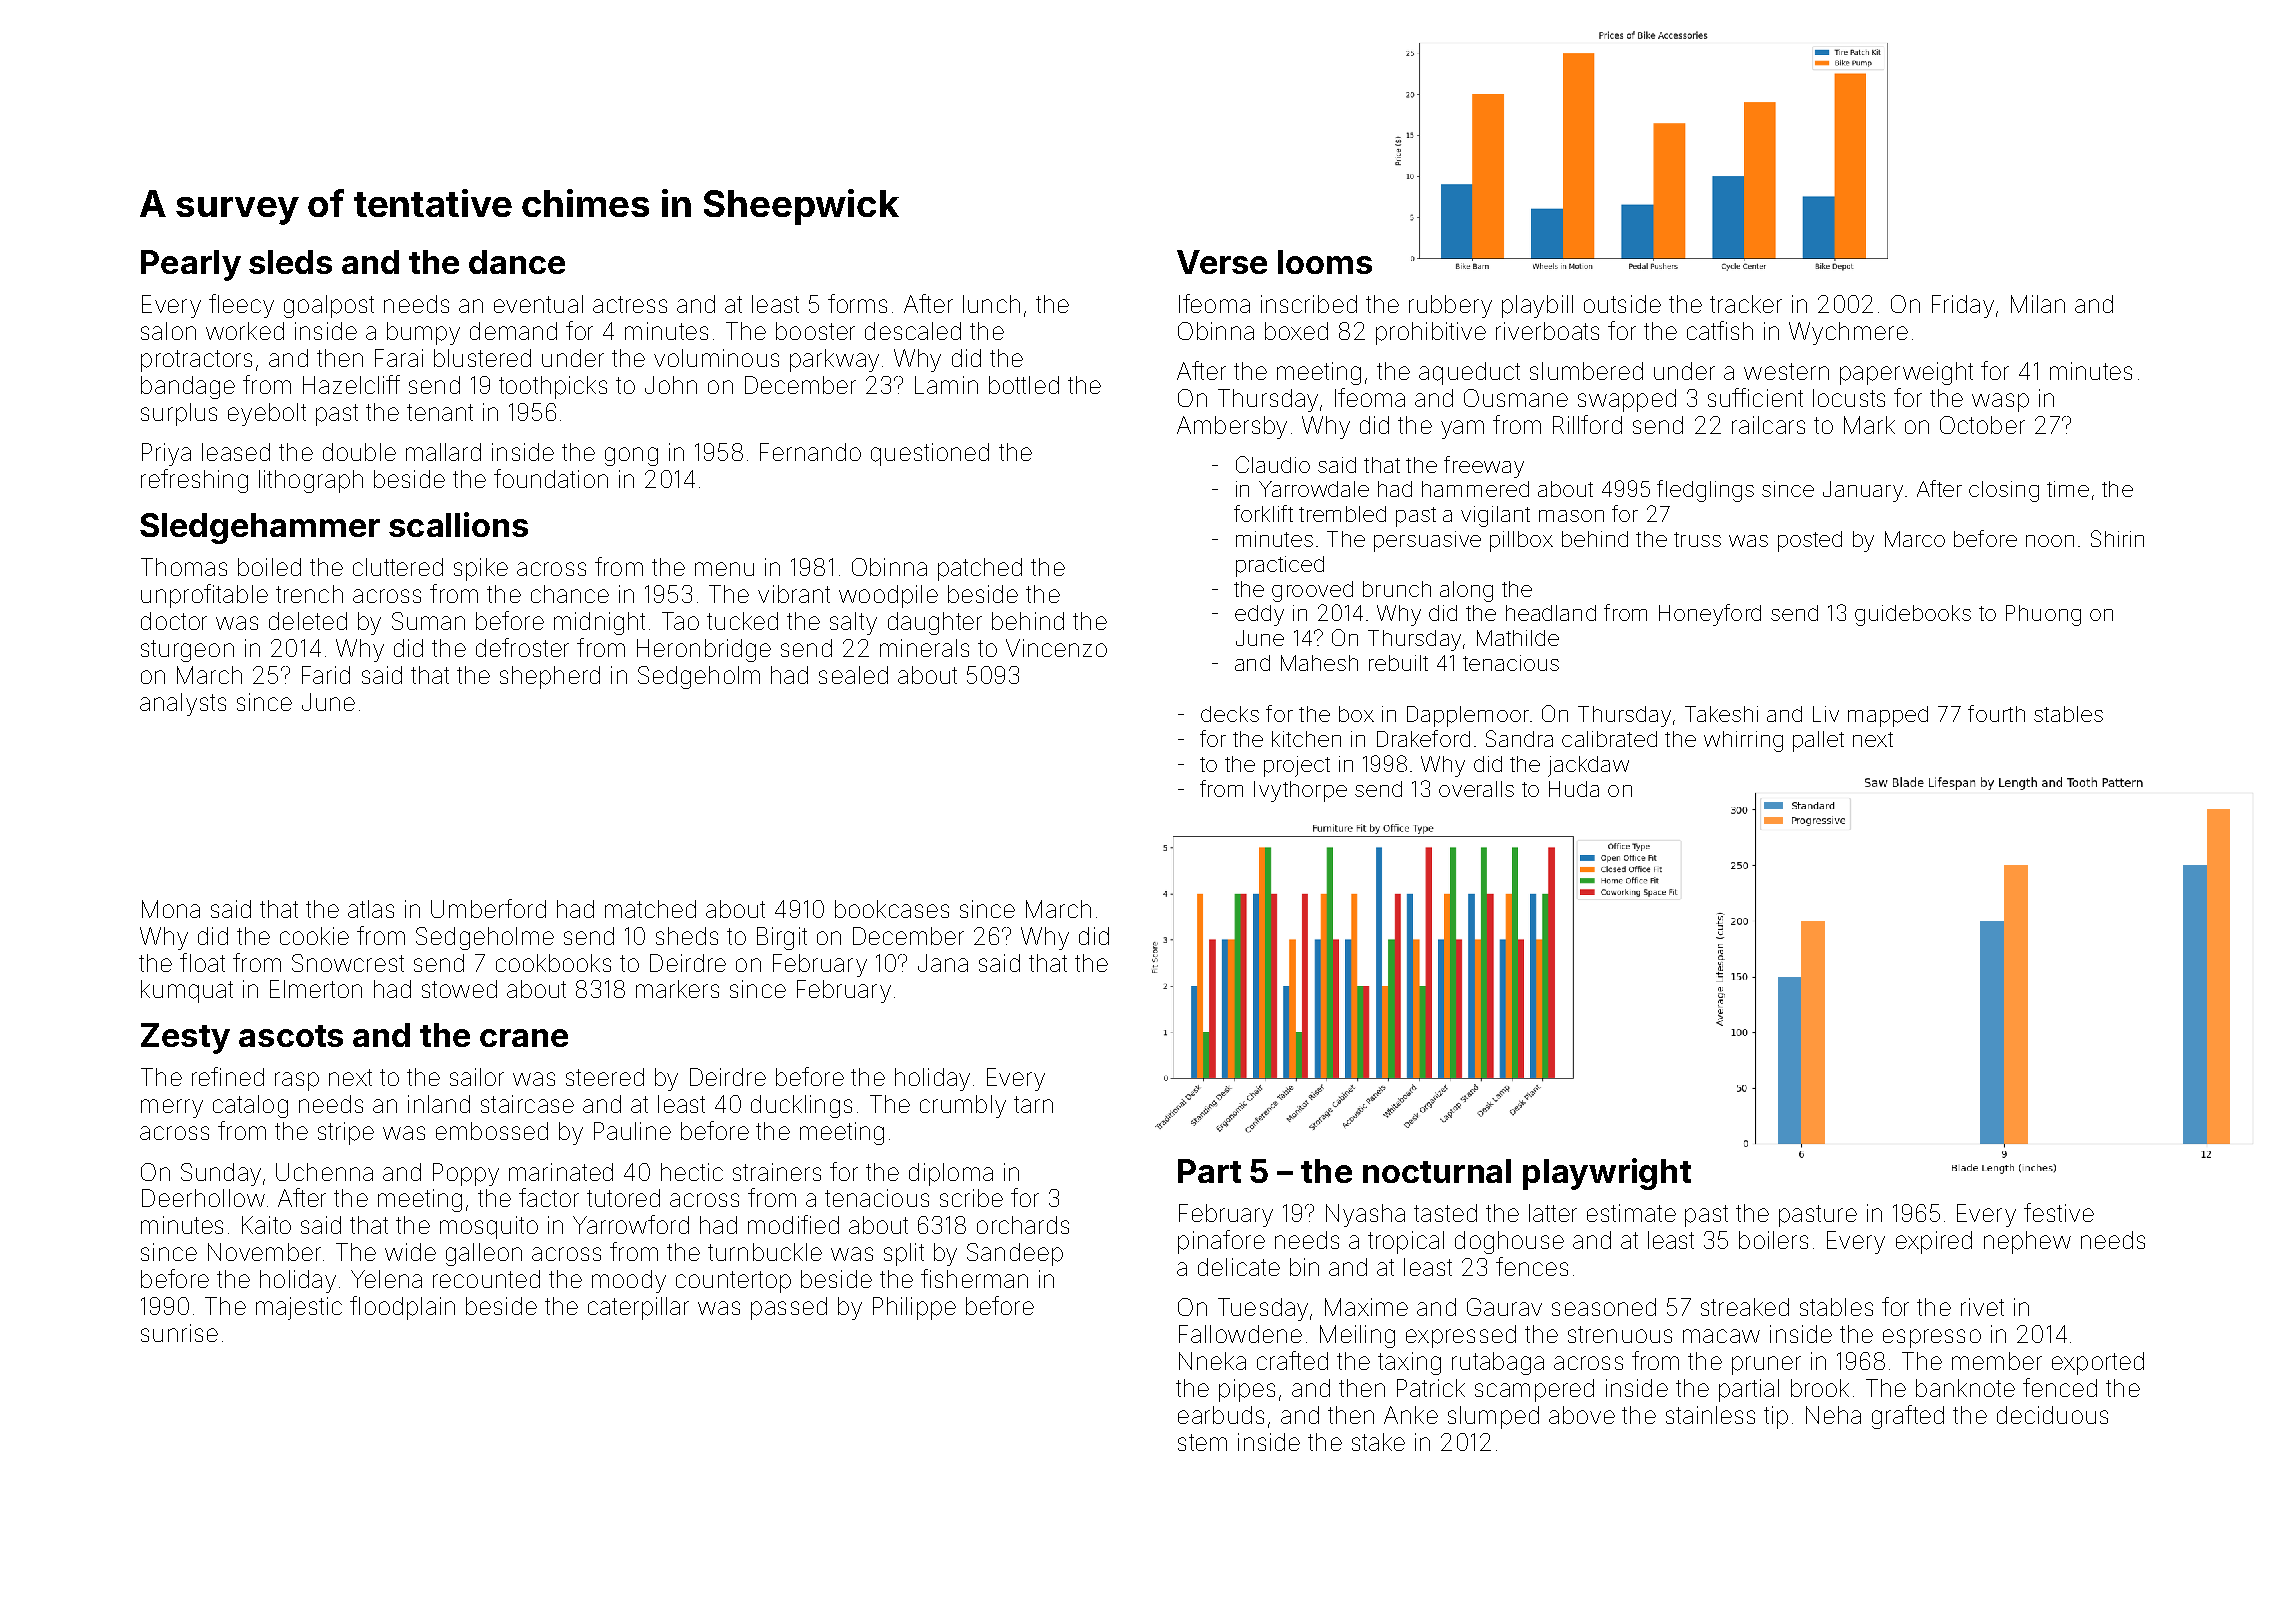 The image size is (2292, 1620). Describe the element at coordinates (299, 1308) in the screenshot. I see `majestic` at that location.
